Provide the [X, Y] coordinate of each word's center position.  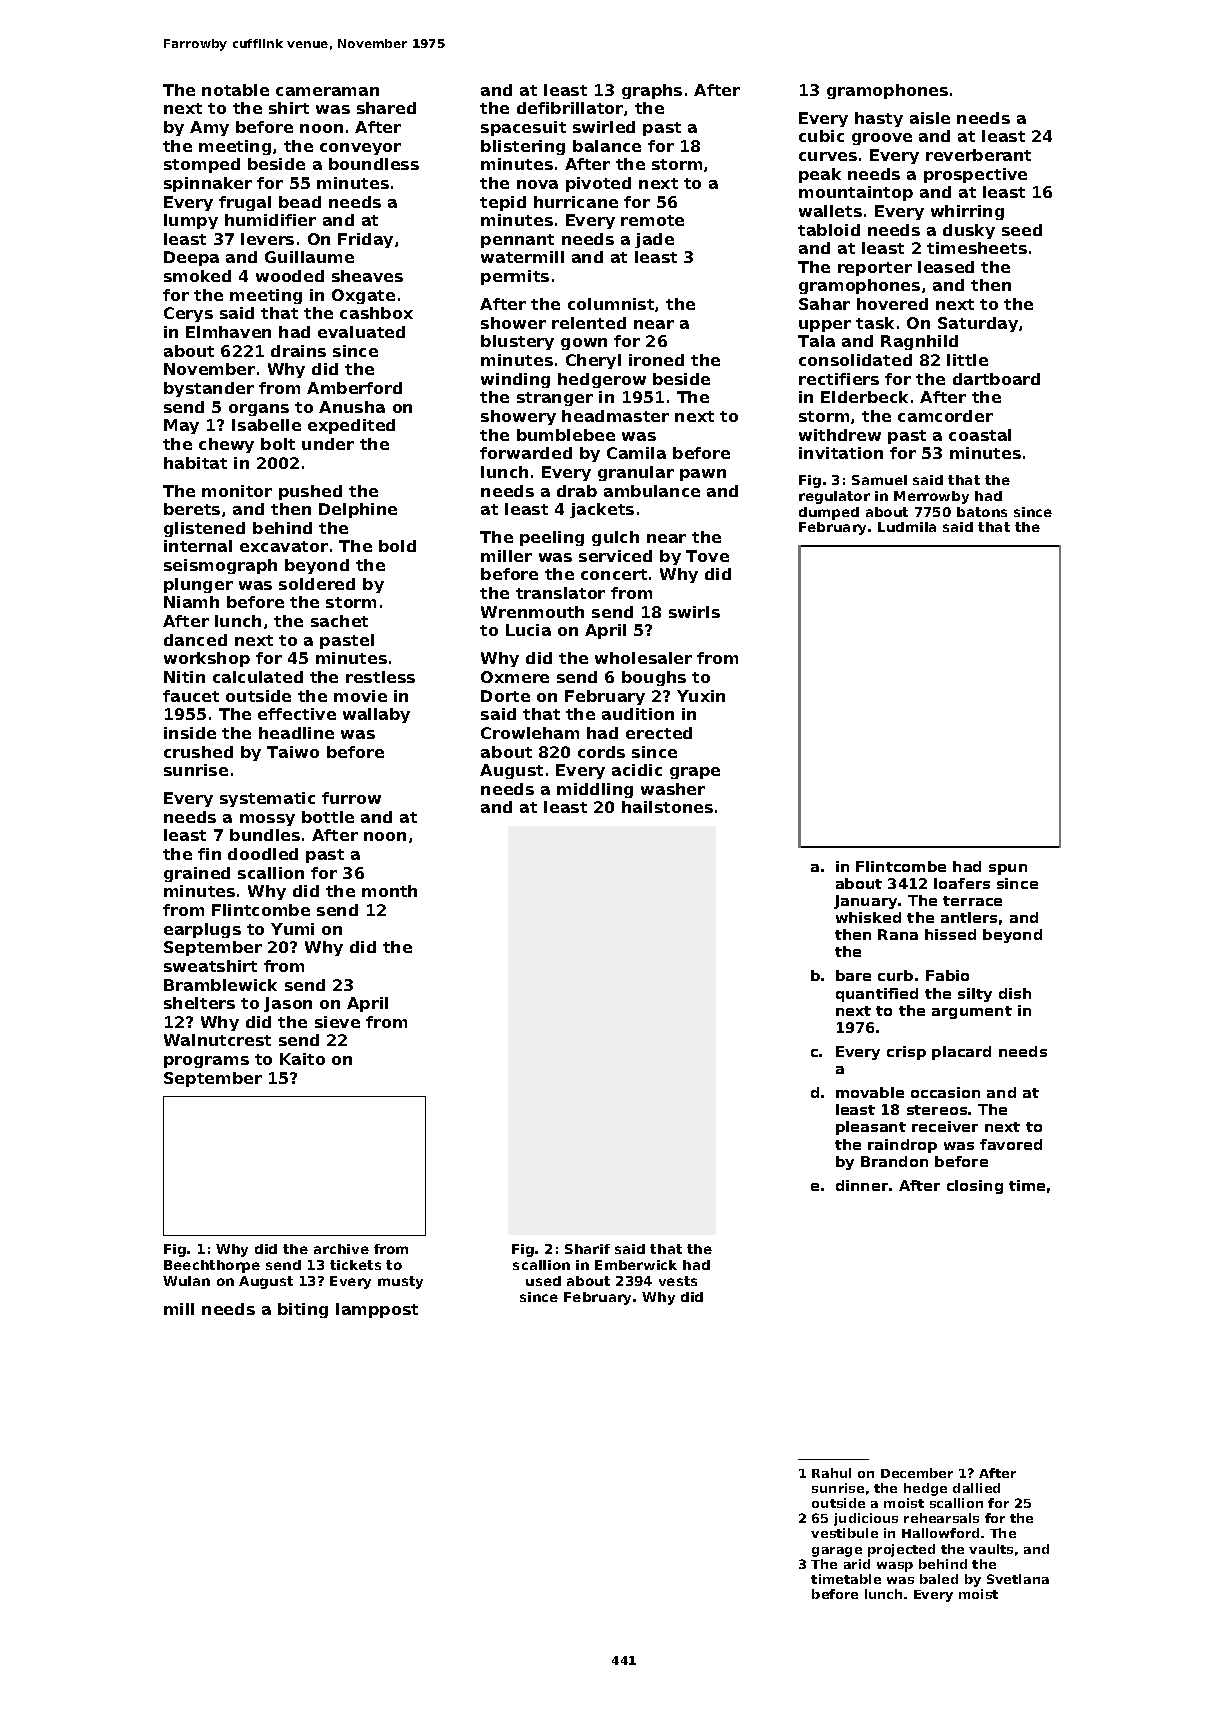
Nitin [184, 677]
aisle [930, 118]
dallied [976, 1488]
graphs [652, 91]
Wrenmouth [532, 612]
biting [303, 1310]
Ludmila [907, 527]
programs [206, 1062]
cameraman [327, 91]
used [543, 1281]
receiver [945, 1126]
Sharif [587, 1249]
